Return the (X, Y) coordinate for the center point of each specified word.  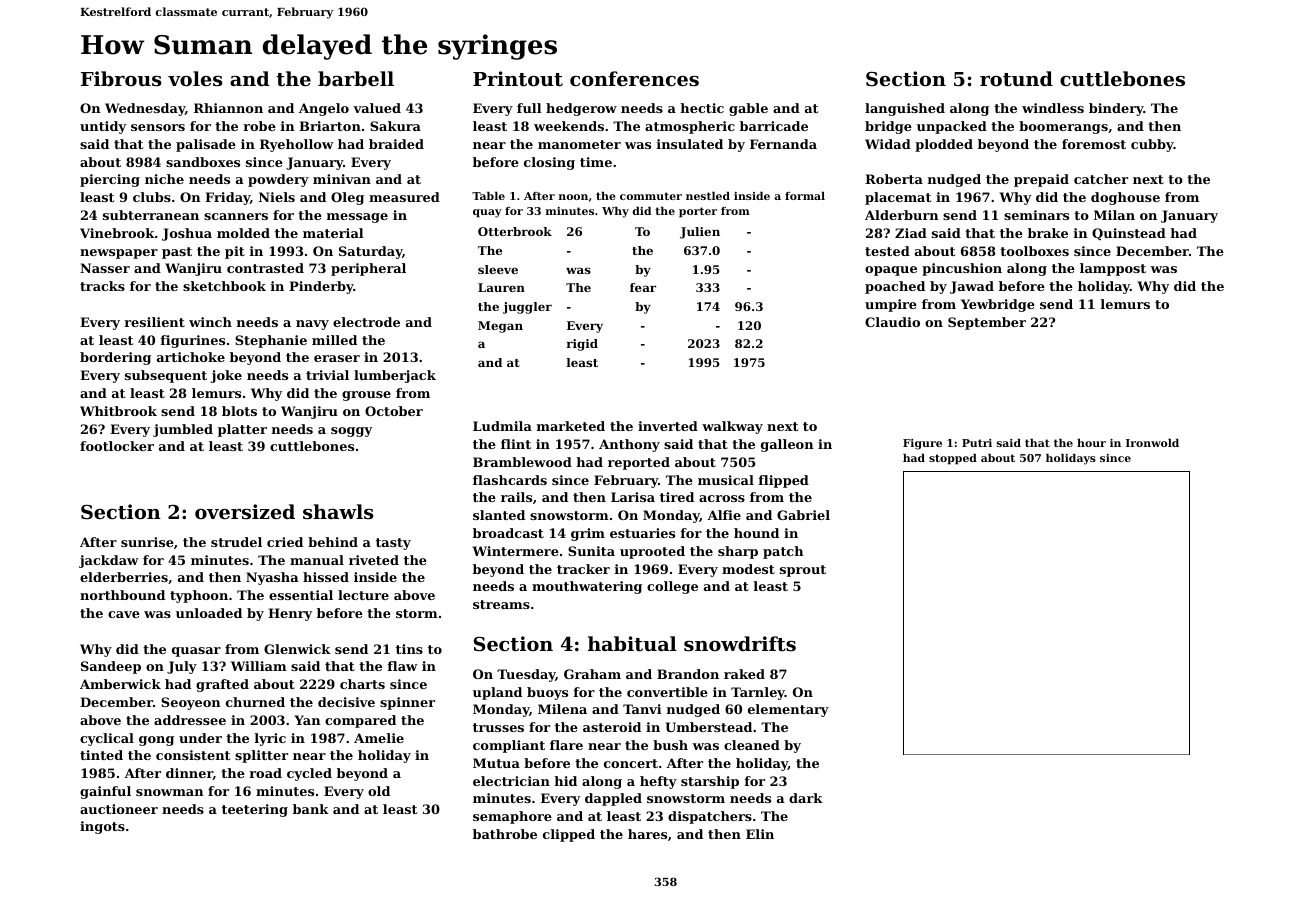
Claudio (892, 322)
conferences (634, 78)
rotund (1016, 79)
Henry (290, 614)
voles (195, 79)
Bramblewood (522, 462)
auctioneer (119, 809)
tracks (102, 286)
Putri (977, 443)
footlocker (117, 446)
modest (748, 569)
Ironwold (1152, 443)
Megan (500, 327)
